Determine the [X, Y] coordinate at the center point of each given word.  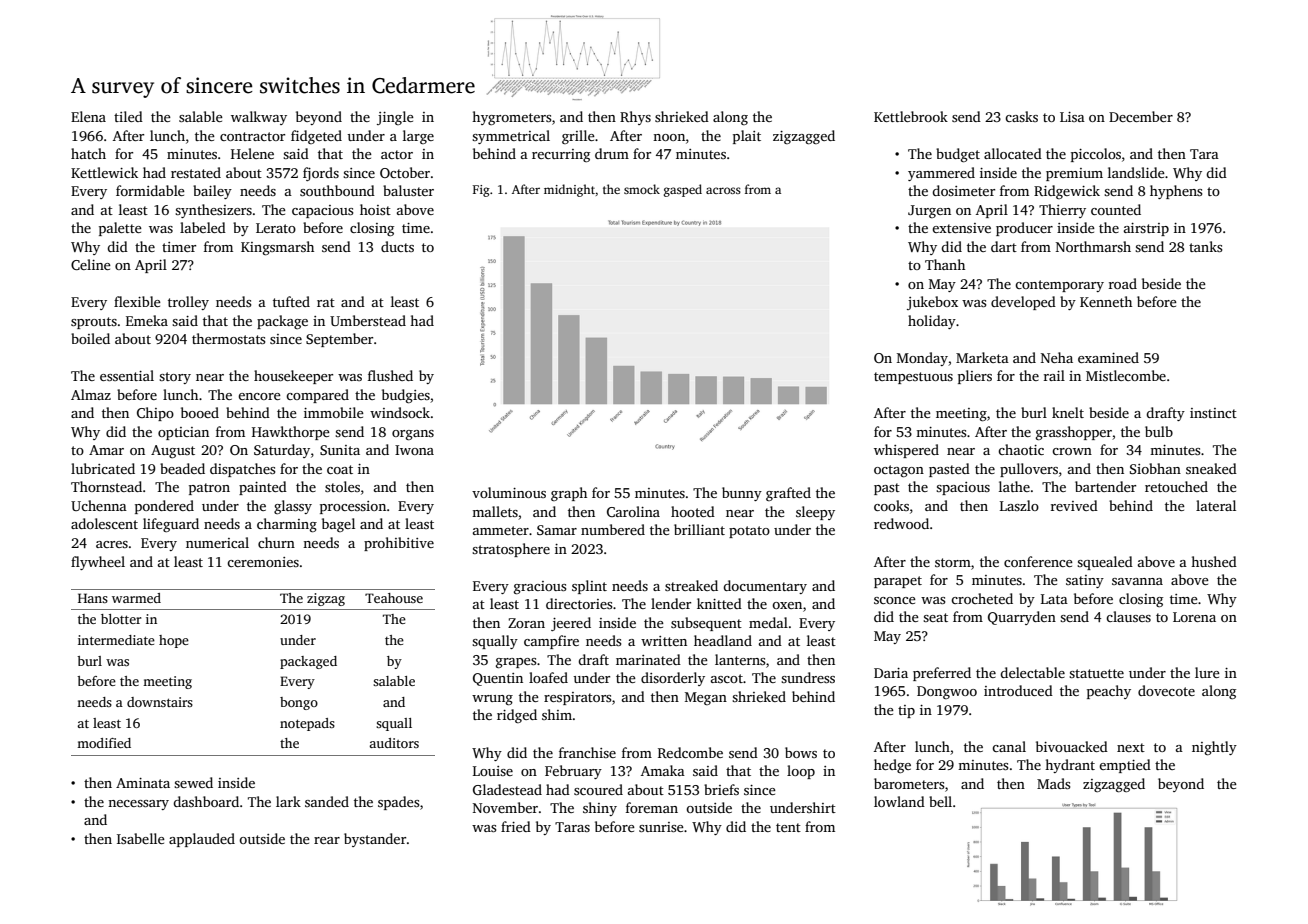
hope [174, 641]
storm [953, 562]
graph [569, 494]
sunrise [661, 827]
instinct [1213, 413]
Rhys [635, 118]
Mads [1053, 783]
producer [1024, 229]
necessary [138, 805]
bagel [338, 525]
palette [120, 229]
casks [1021, 116]
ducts [397, 246]
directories [579, 603]
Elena [88, 116]
